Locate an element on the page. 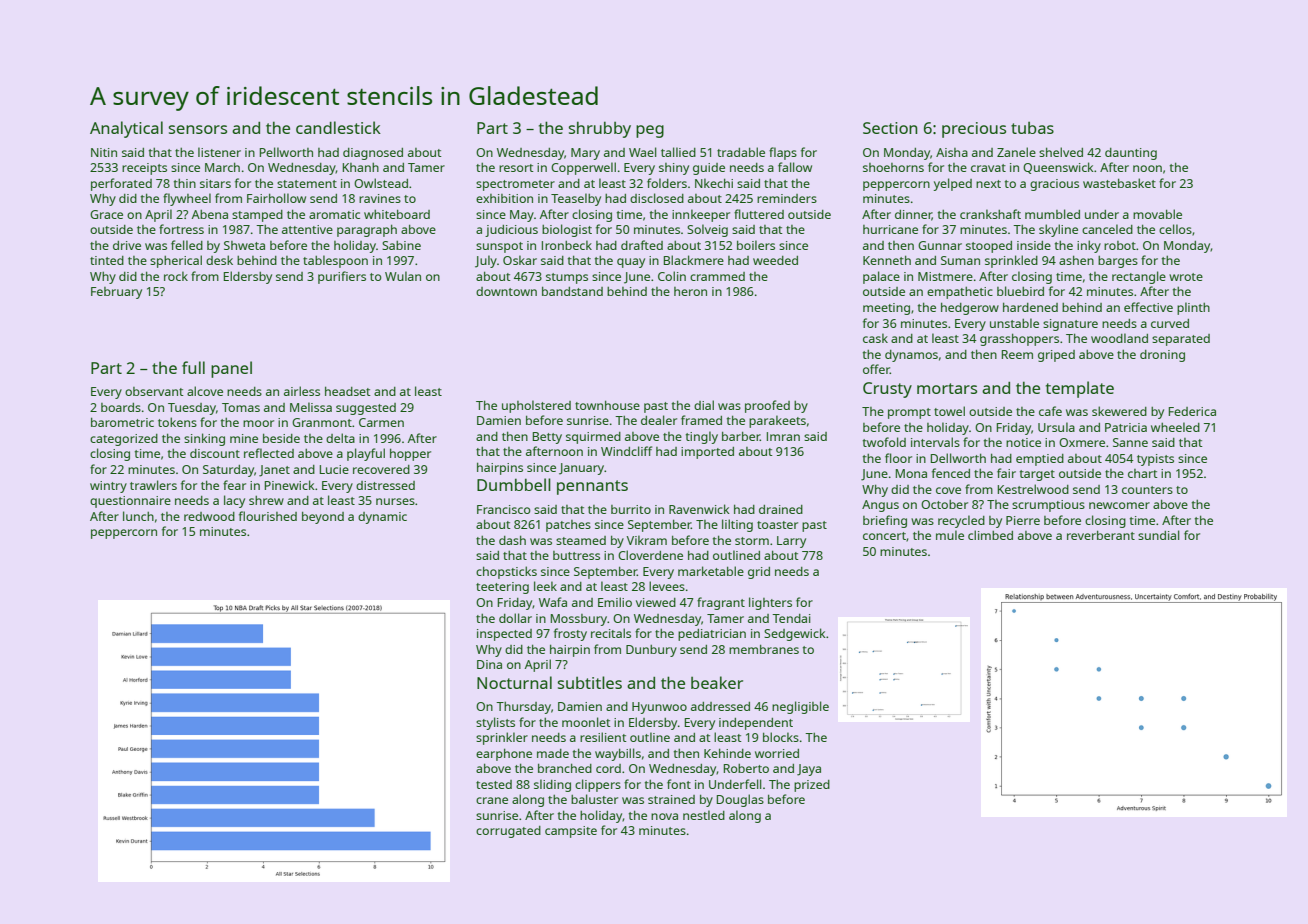  inside is located at coordinates (1034, 245).
